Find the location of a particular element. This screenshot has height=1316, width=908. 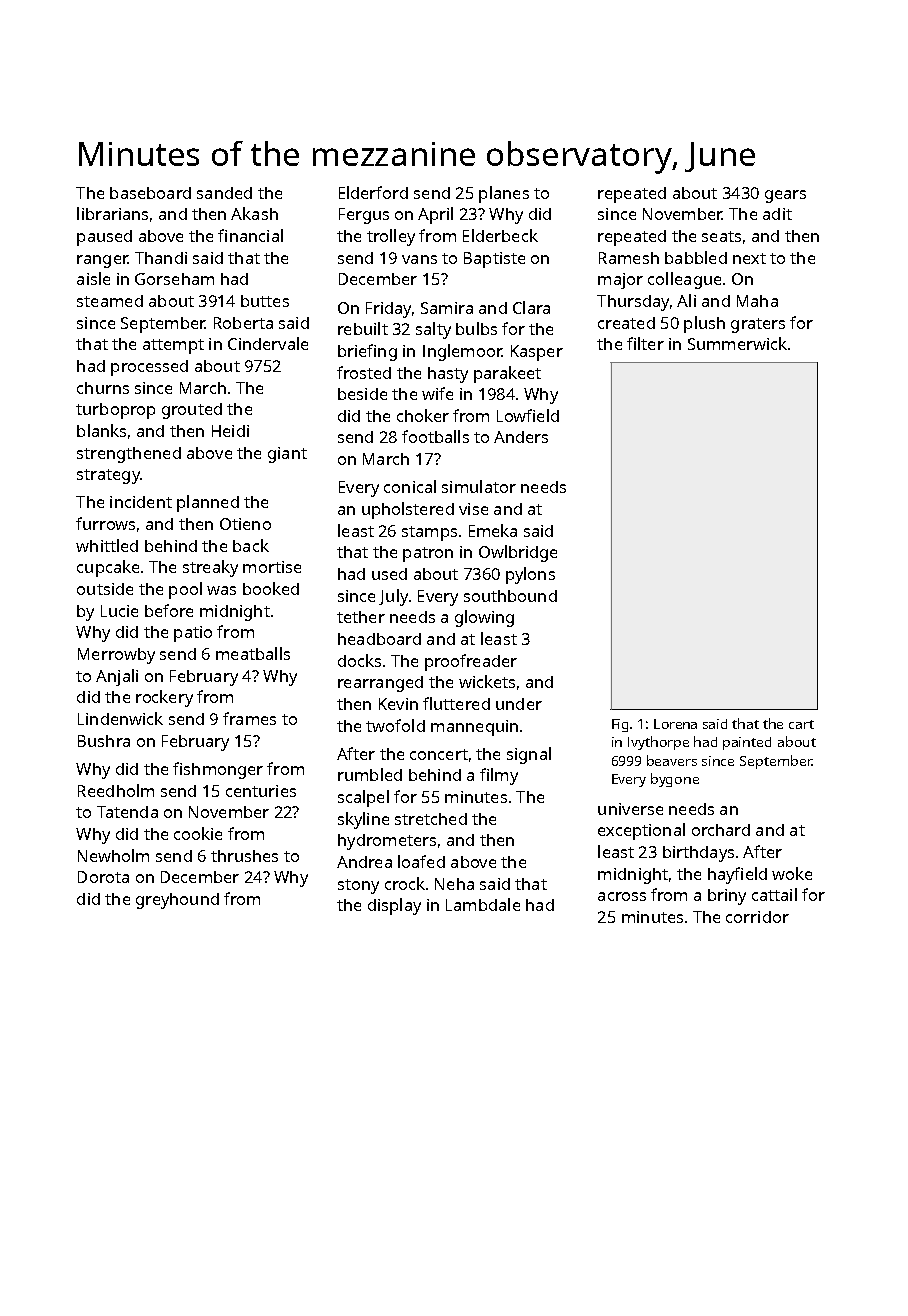

Lambdale is located at coordinates (483, 904).
